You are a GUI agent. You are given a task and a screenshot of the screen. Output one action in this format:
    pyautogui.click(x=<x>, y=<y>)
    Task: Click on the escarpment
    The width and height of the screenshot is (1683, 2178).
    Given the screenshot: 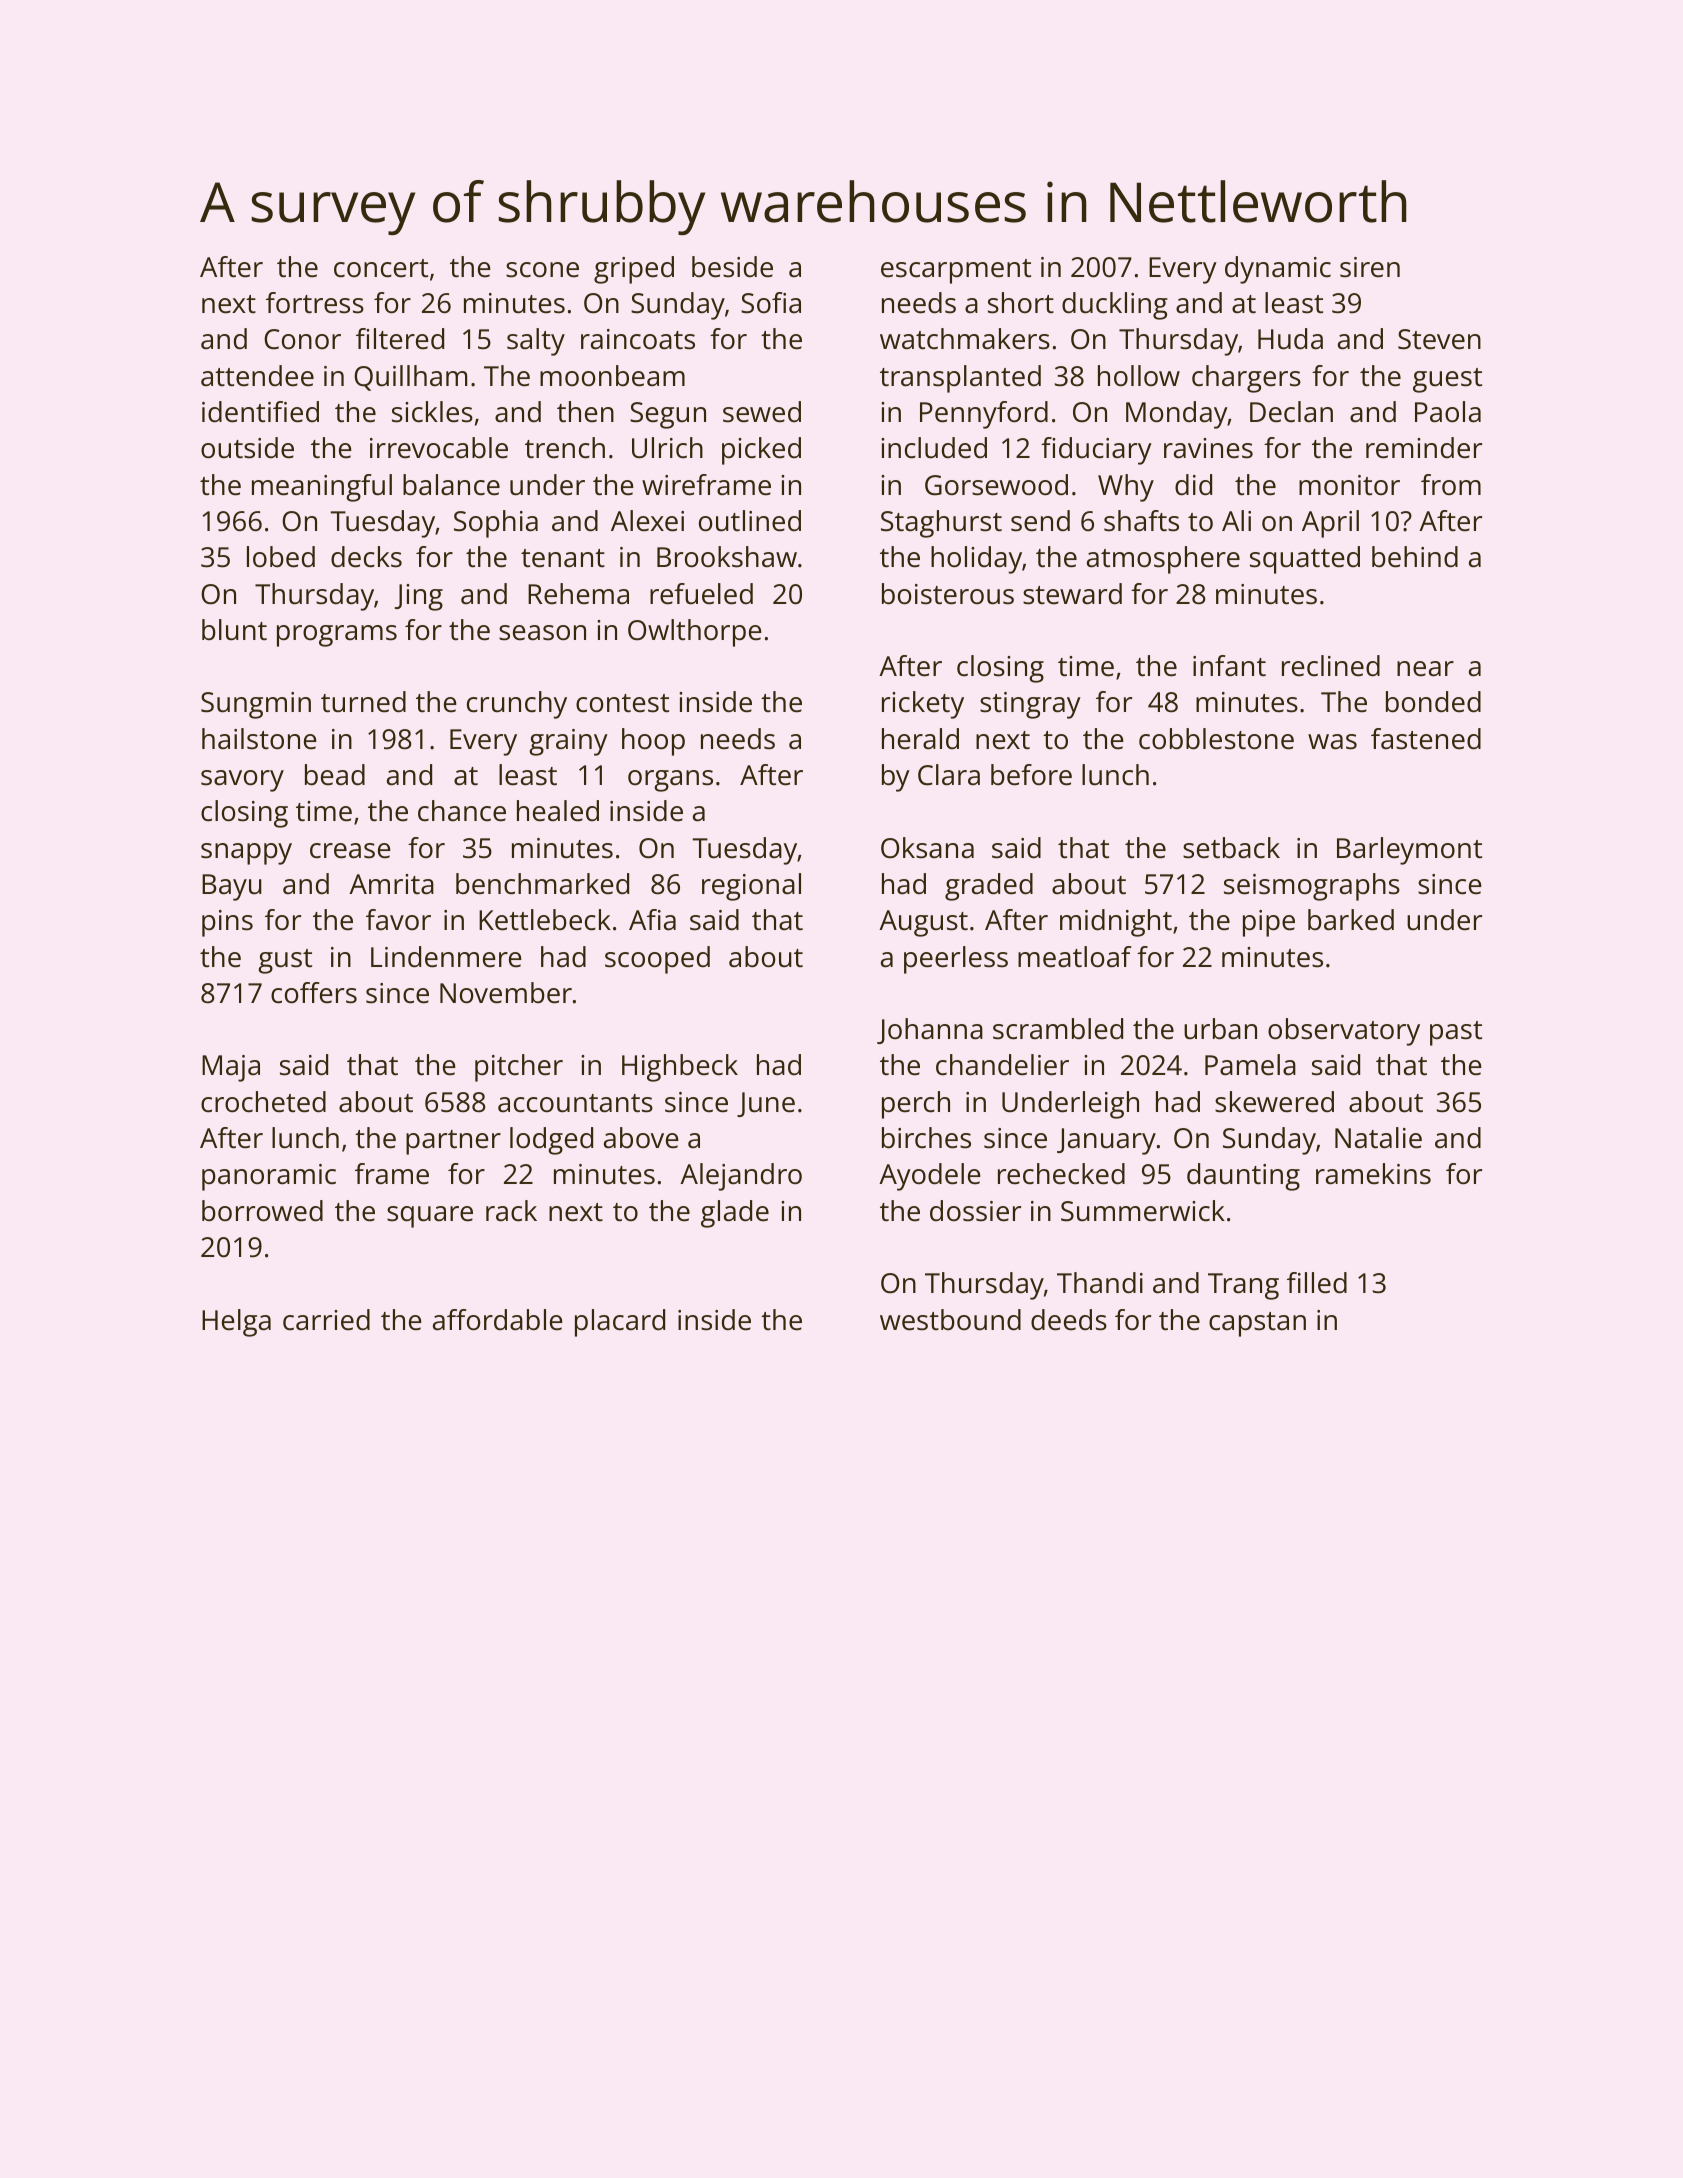 What is the action you would take?
    pyautogui.click(x=956, y=271)
